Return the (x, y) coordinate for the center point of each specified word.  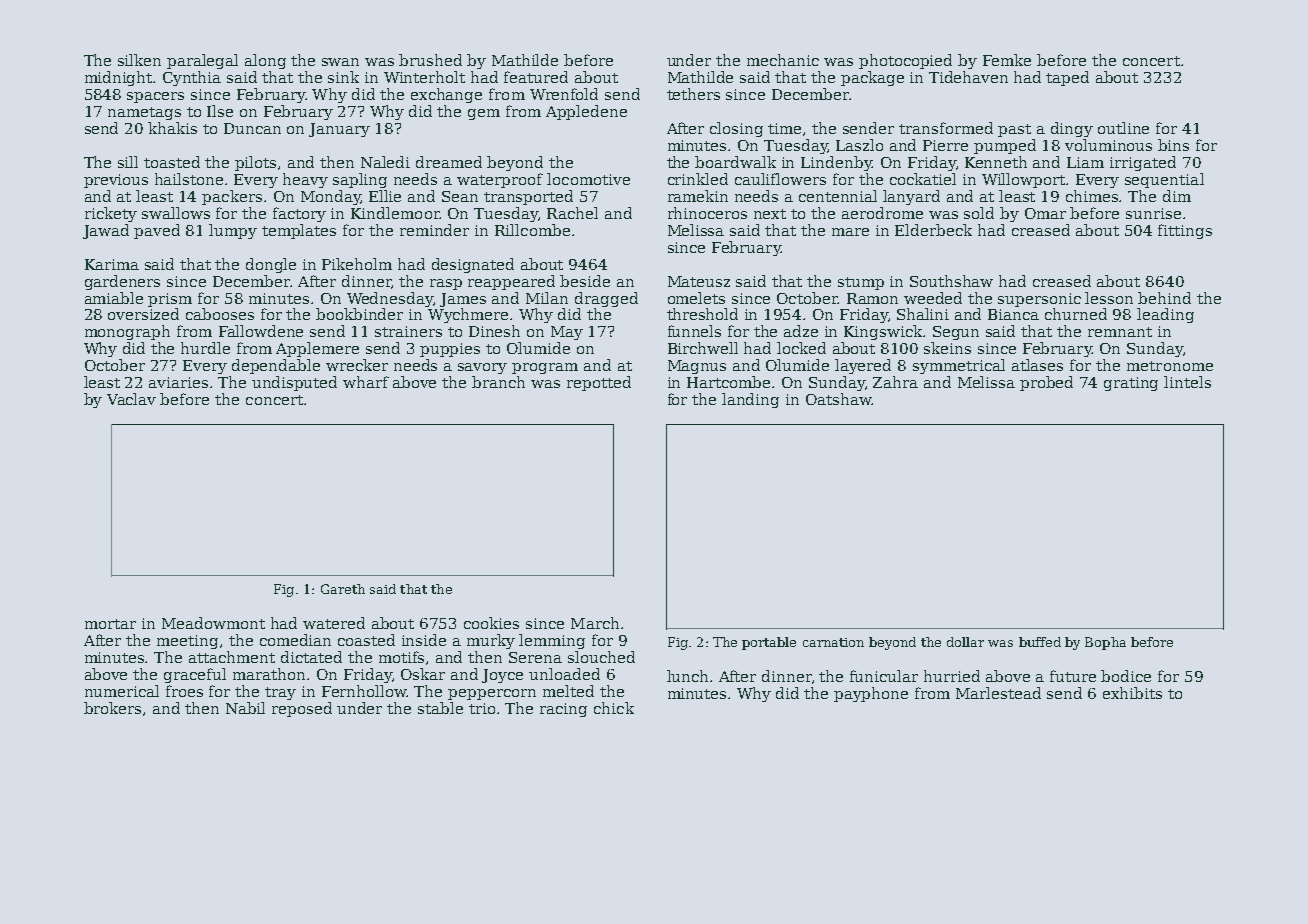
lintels (1187, 382)
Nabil (245, 708)
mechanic (783, 60)
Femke (1007, 60)
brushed (430, 60)
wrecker (357, 365)
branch (498, 382)
